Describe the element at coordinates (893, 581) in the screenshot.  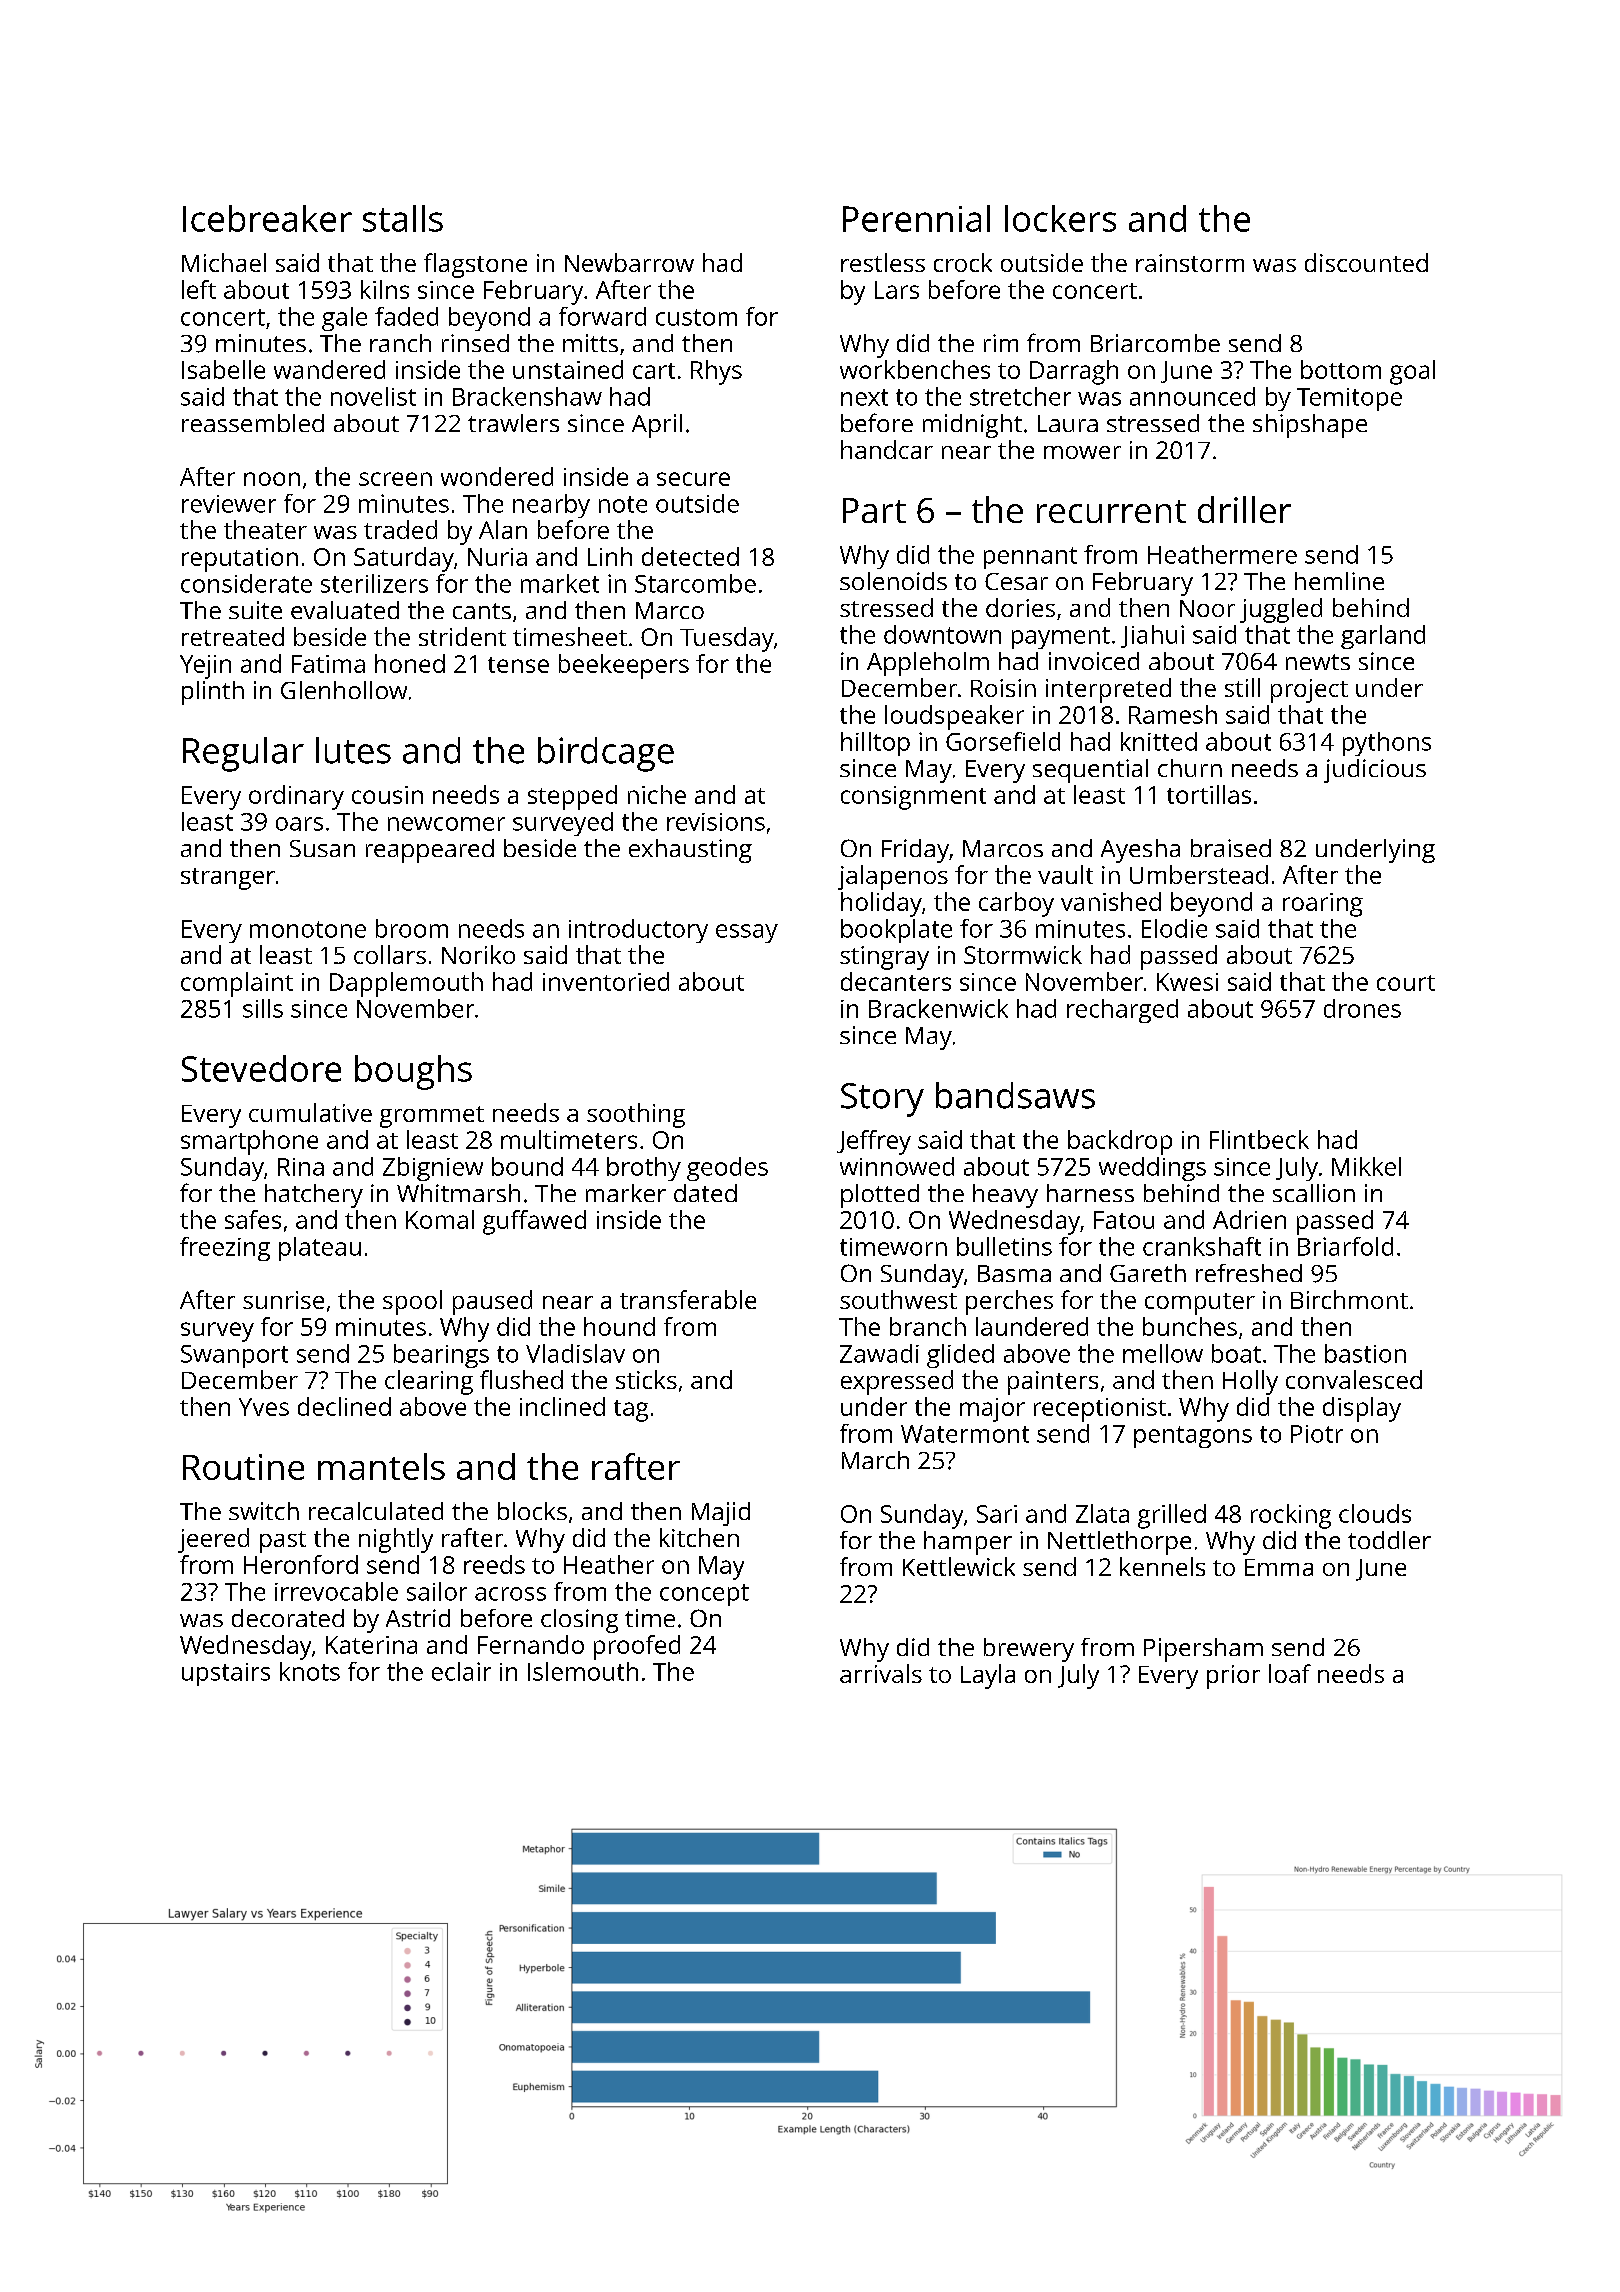
I see `solenoids` at that location.
